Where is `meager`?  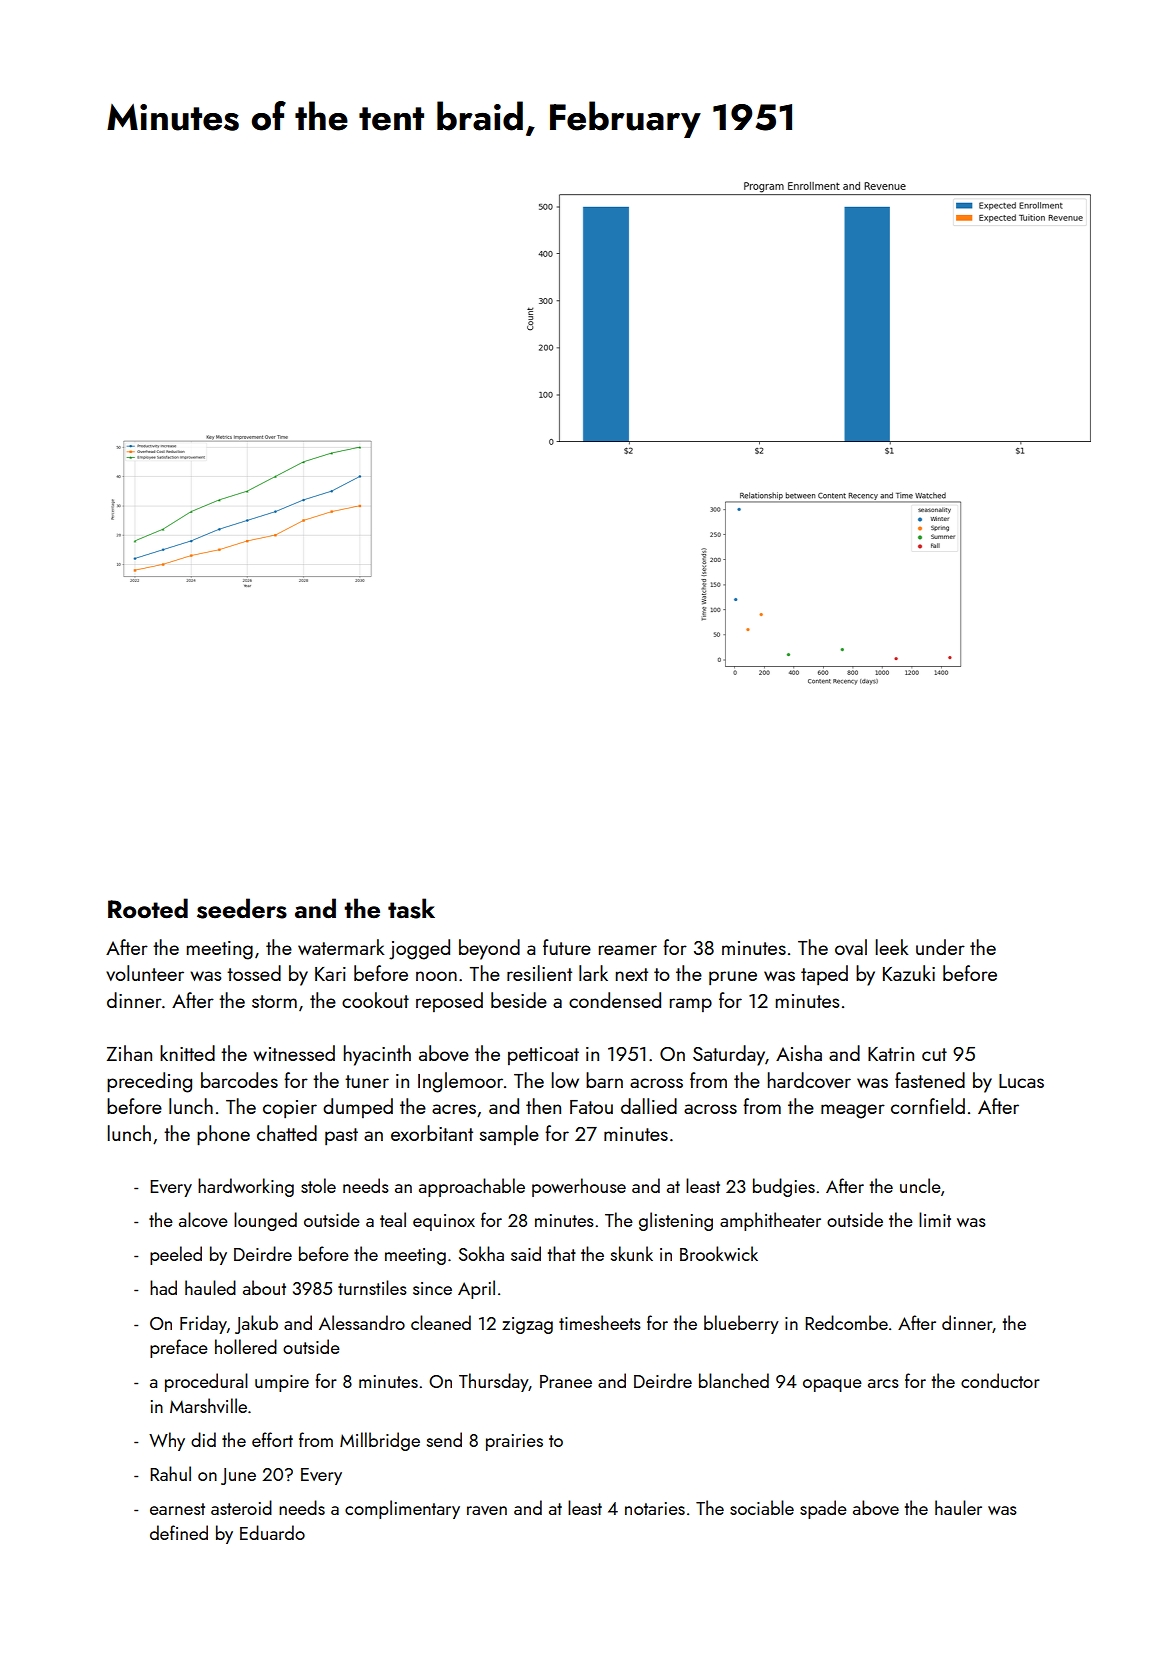 meager is located at coordinates (853, 1111).
